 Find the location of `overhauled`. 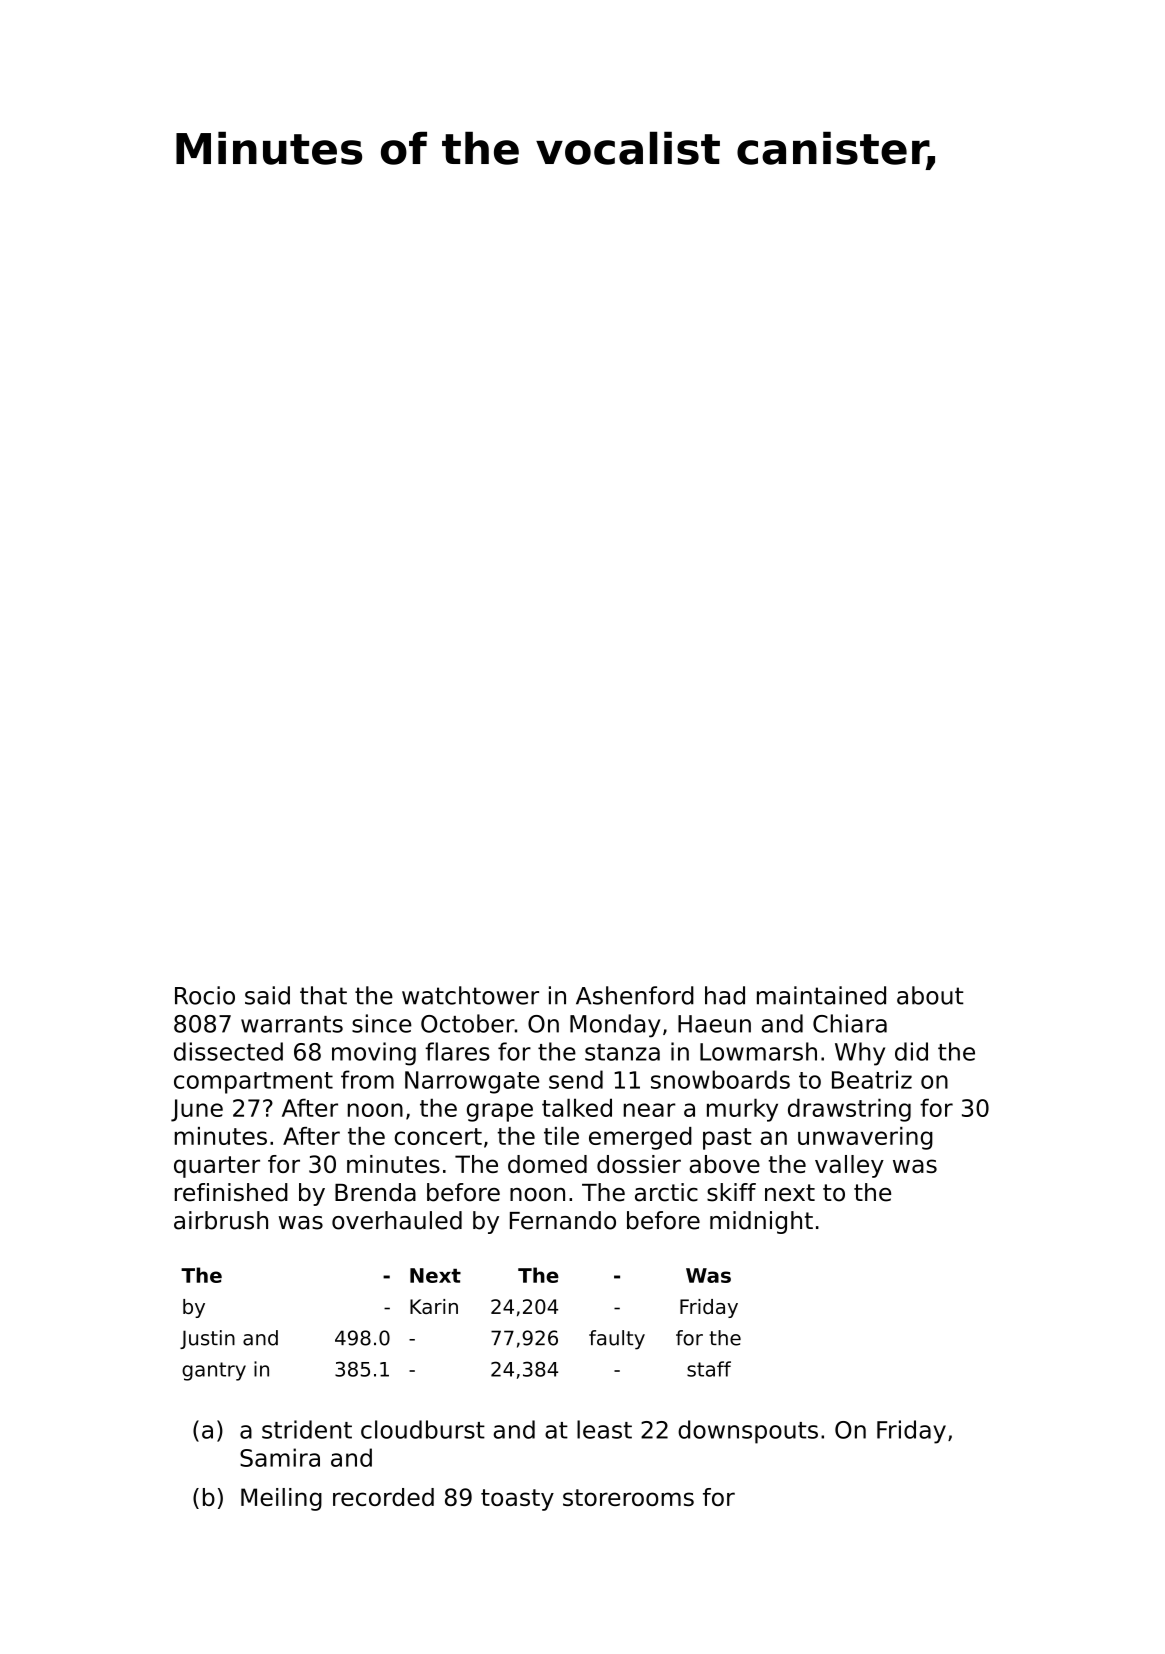

overhauled is located at coordinates (397, 1220).
